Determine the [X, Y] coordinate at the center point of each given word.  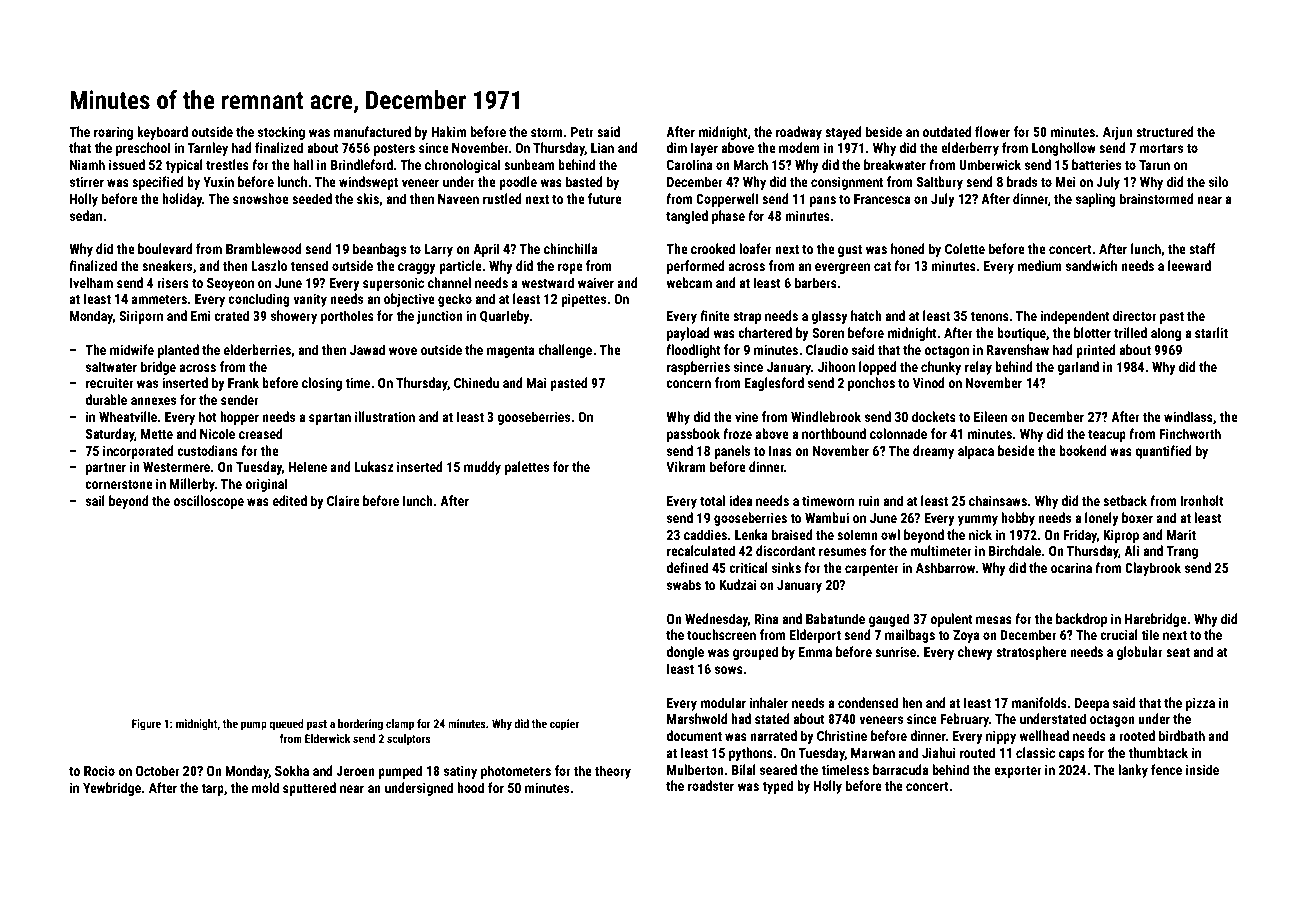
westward [547, 282]
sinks [786, 567]
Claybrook [1153, 569]
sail [95, 500]
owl [890, 534]
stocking [281, 133]
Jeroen [355, 771]
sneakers [167, 265]
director [1135, 315]
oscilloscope [209, 502]
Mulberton [695, 769]
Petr [582, 132]
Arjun [1118, 133]
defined [687, 567]
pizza [1200, 704]
